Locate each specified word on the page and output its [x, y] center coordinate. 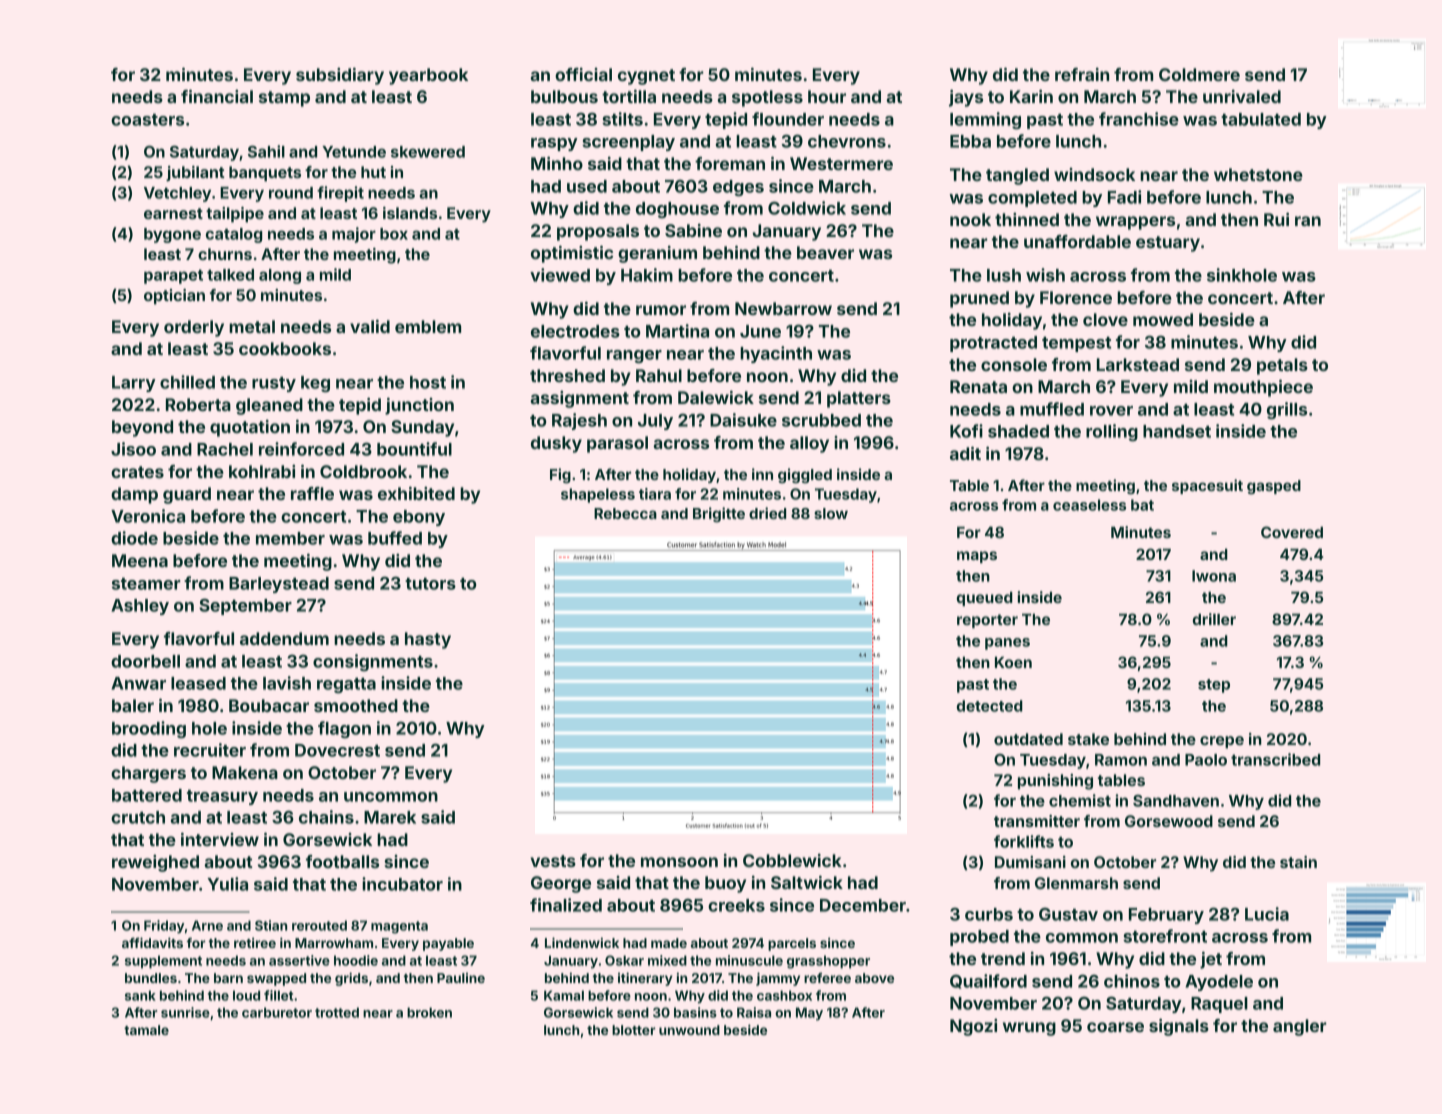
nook [970, 219]
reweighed [155, 863]
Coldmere [1199, 74]
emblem [428, 326]
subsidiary [340, 76]
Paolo [1206, 760]
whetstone [1258, 174]
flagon [344, 729]
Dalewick [716, 397]
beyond [142, 428]
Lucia [1267, 914]
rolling [1112, 432]
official [583, 74]
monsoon [679, 862]
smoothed [356, 705]
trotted [337, 1012]
